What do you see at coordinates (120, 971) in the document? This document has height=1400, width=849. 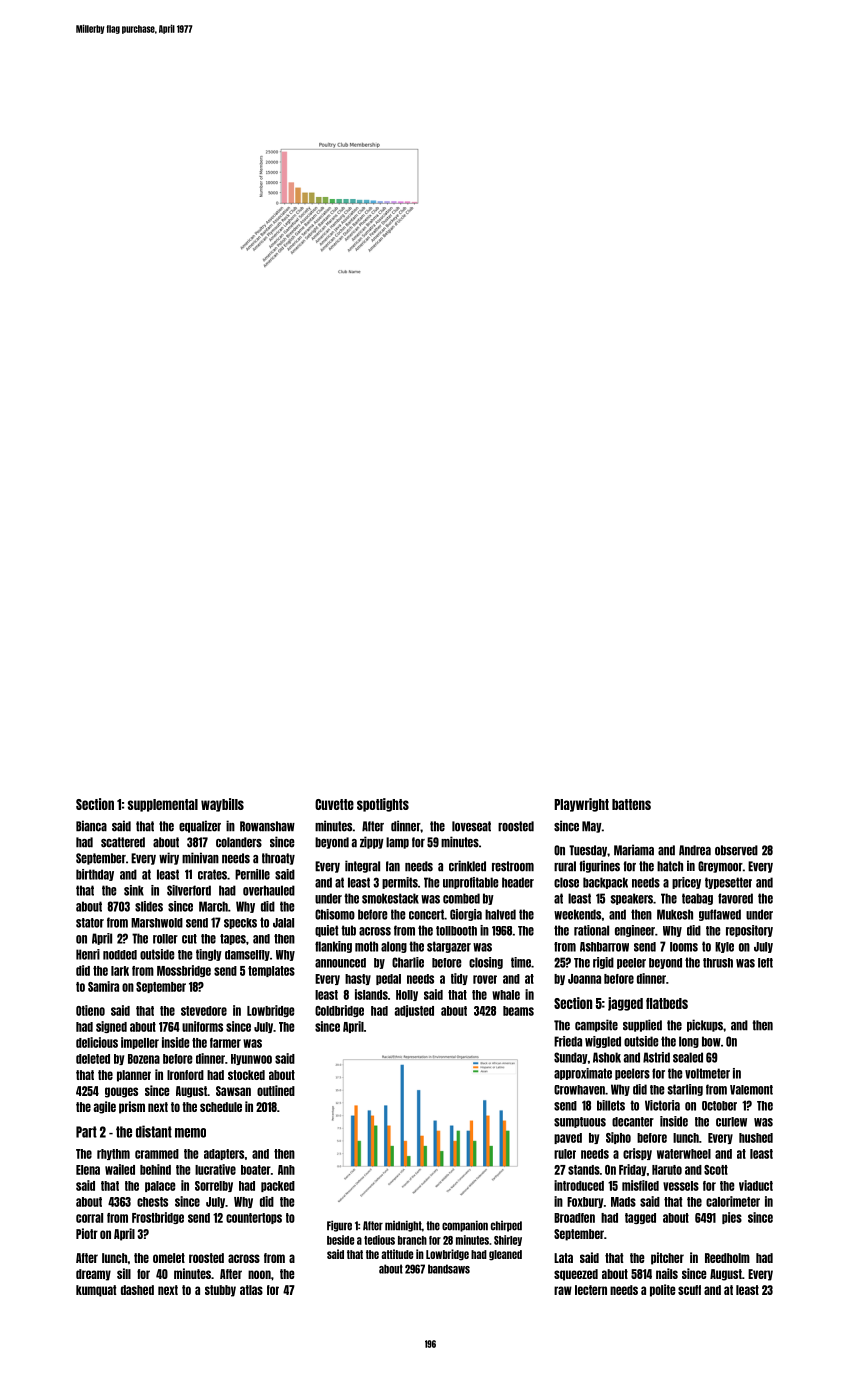 I see `lark` at bounding box center [120, 971].
